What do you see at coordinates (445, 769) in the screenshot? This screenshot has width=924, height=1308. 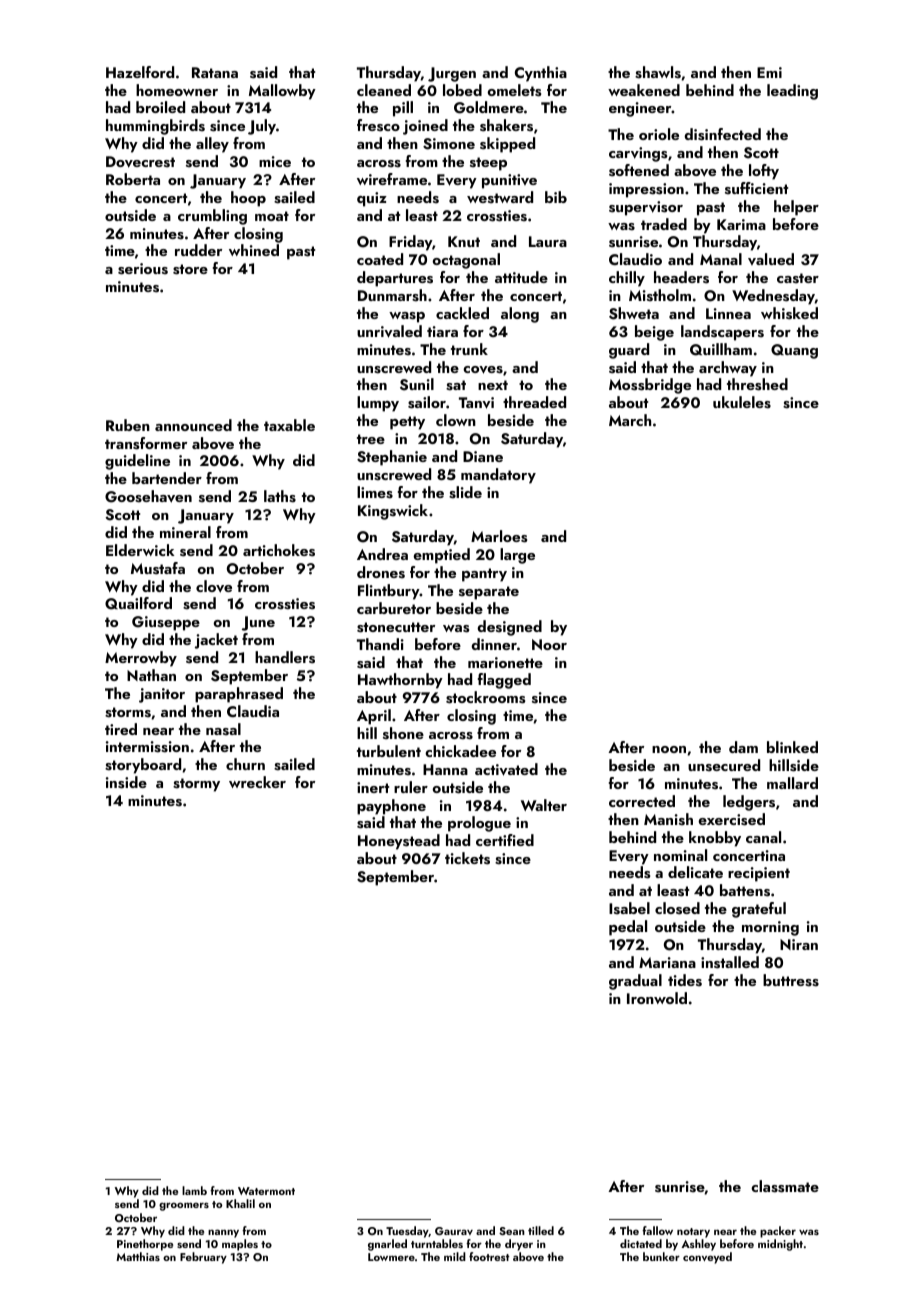 I see `Hanna` at bounding box center [445, 769].
